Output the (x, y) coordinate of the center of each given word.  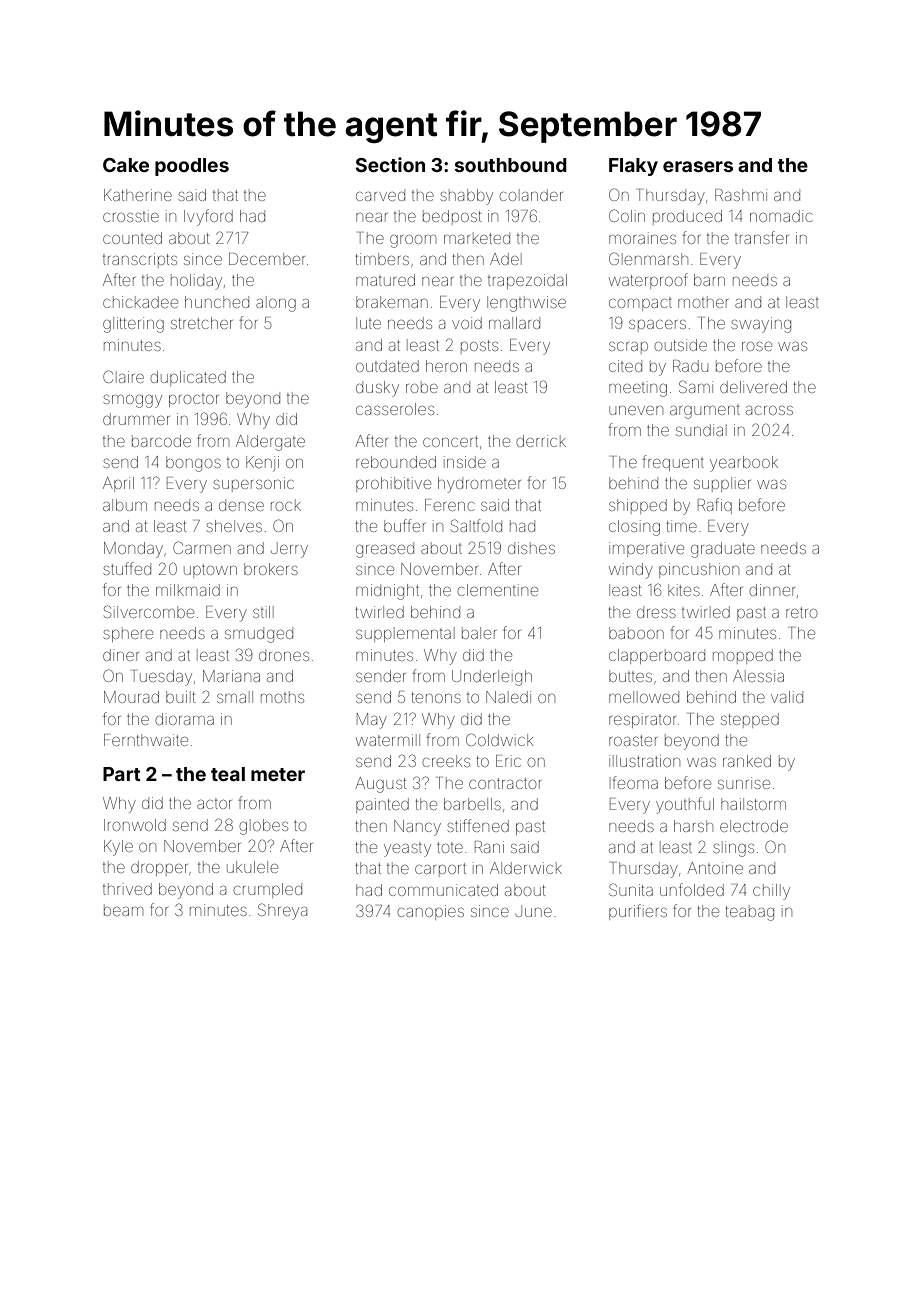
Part (122, 774)
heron (446, 366)
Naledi (508, 697)
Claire (123, 376)
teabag (749, 913)
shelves (234, 526)
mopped (743, 656)
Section (390, 164)
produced (687, 217)
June (533, 911)
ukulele (252, 867)
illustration (644, 761)
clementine (498, 590)
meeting (638, 389)
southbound (511, 165)
